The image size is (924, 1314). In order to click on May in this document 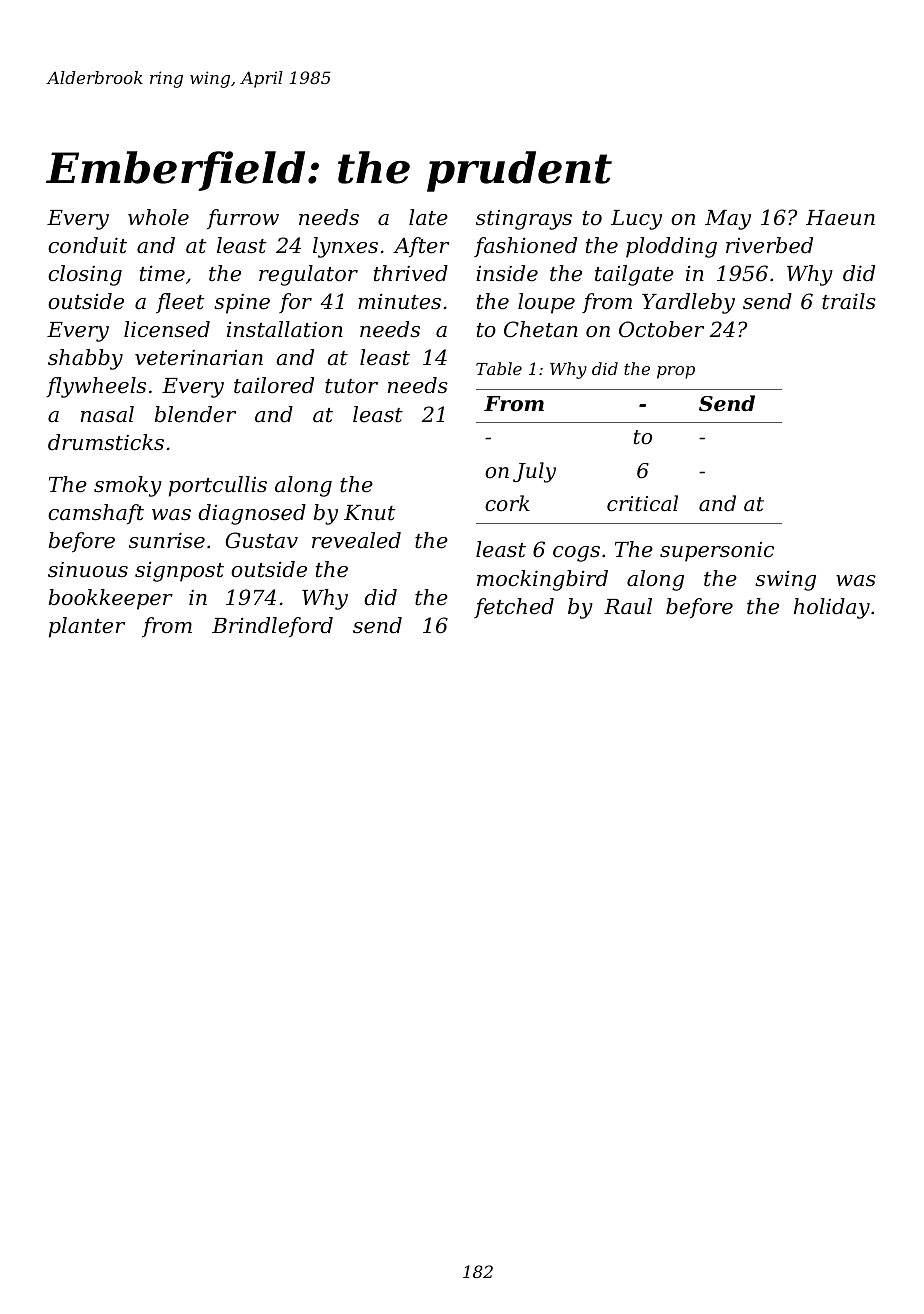, I will do `click(728, 220)`.
